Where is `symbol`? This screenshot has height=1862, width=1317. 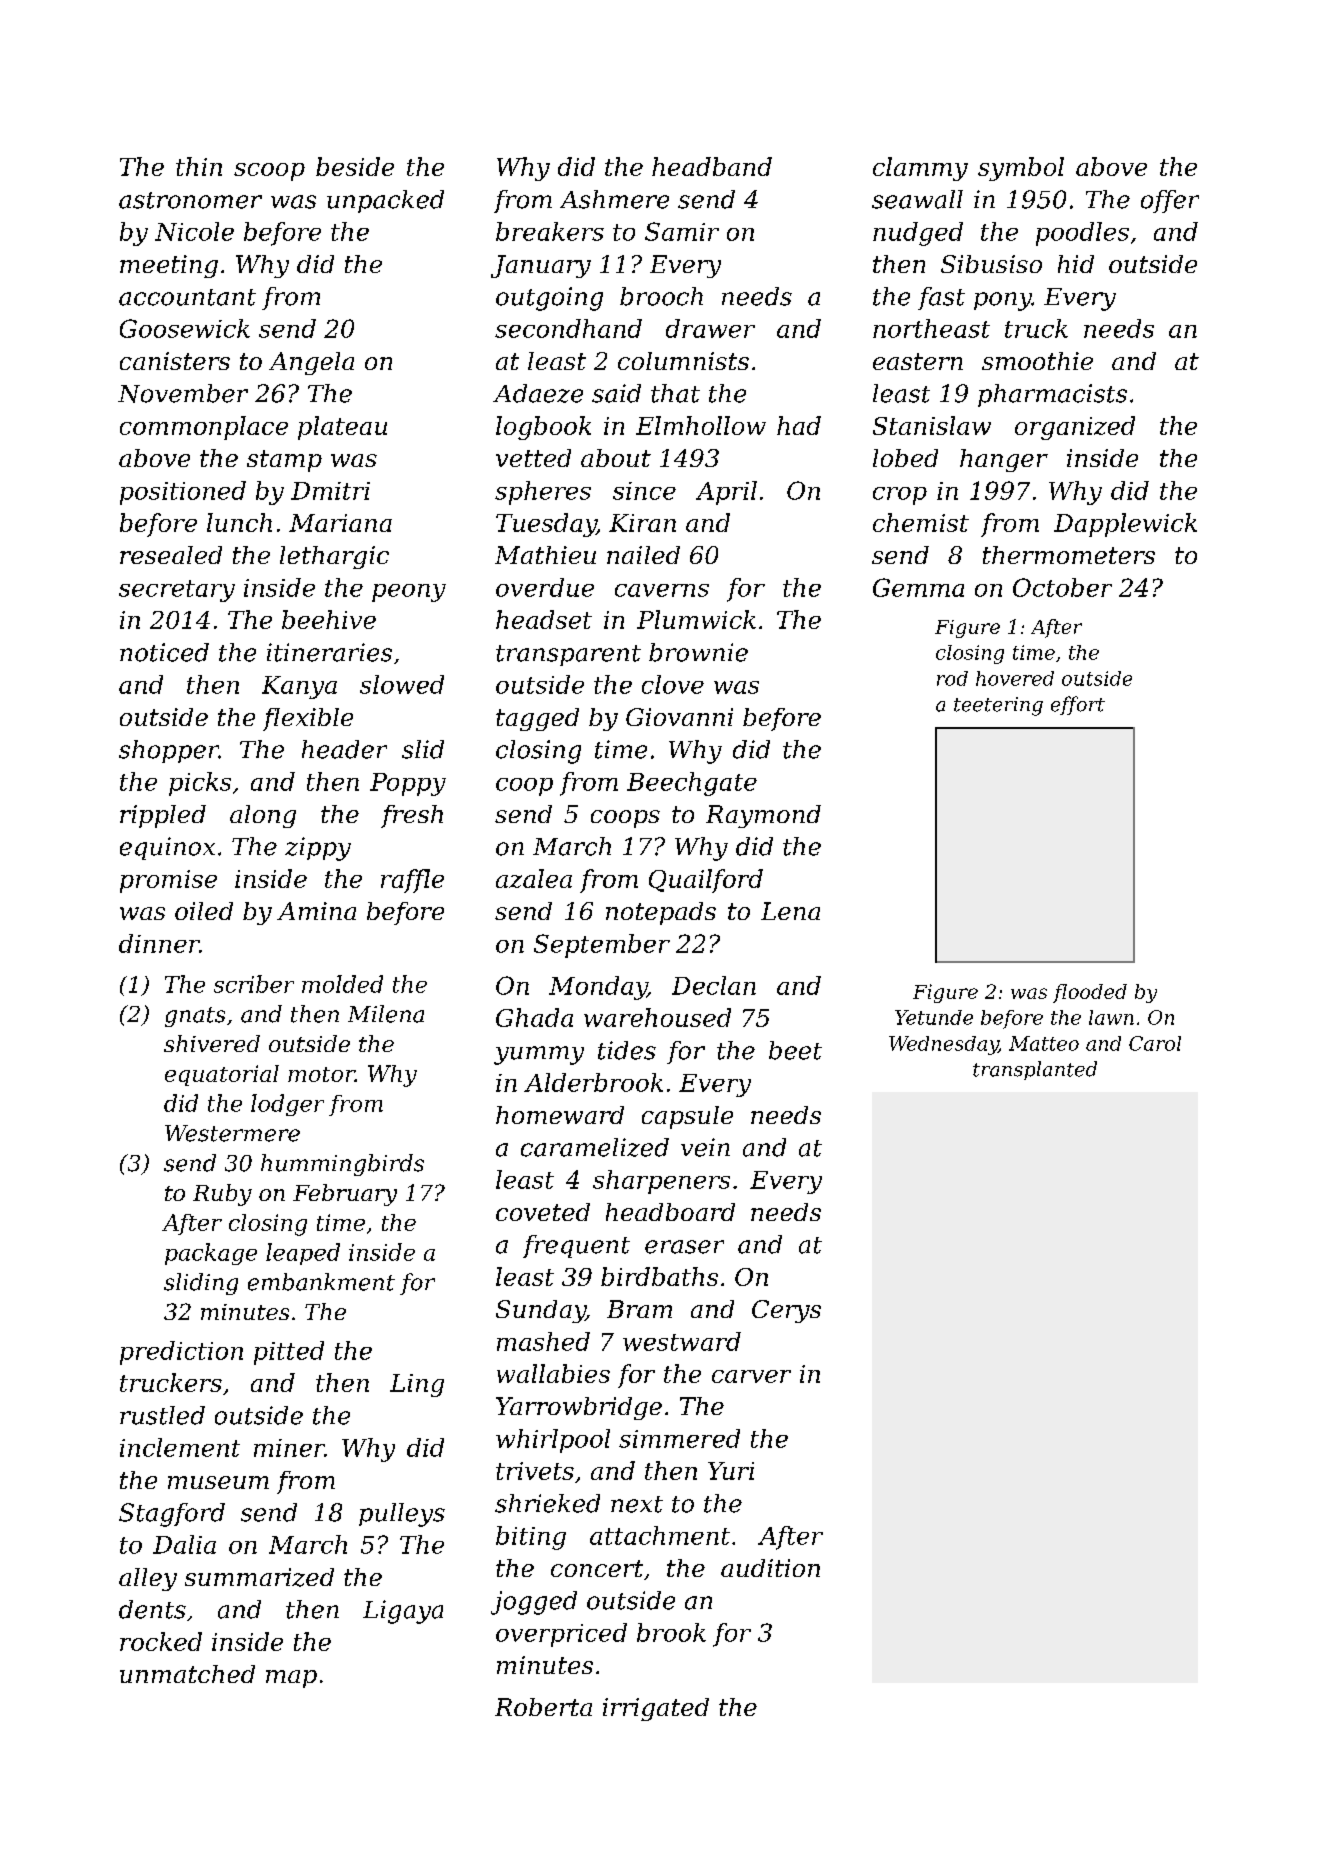
symbol is located at coordinates (1021, 169).
